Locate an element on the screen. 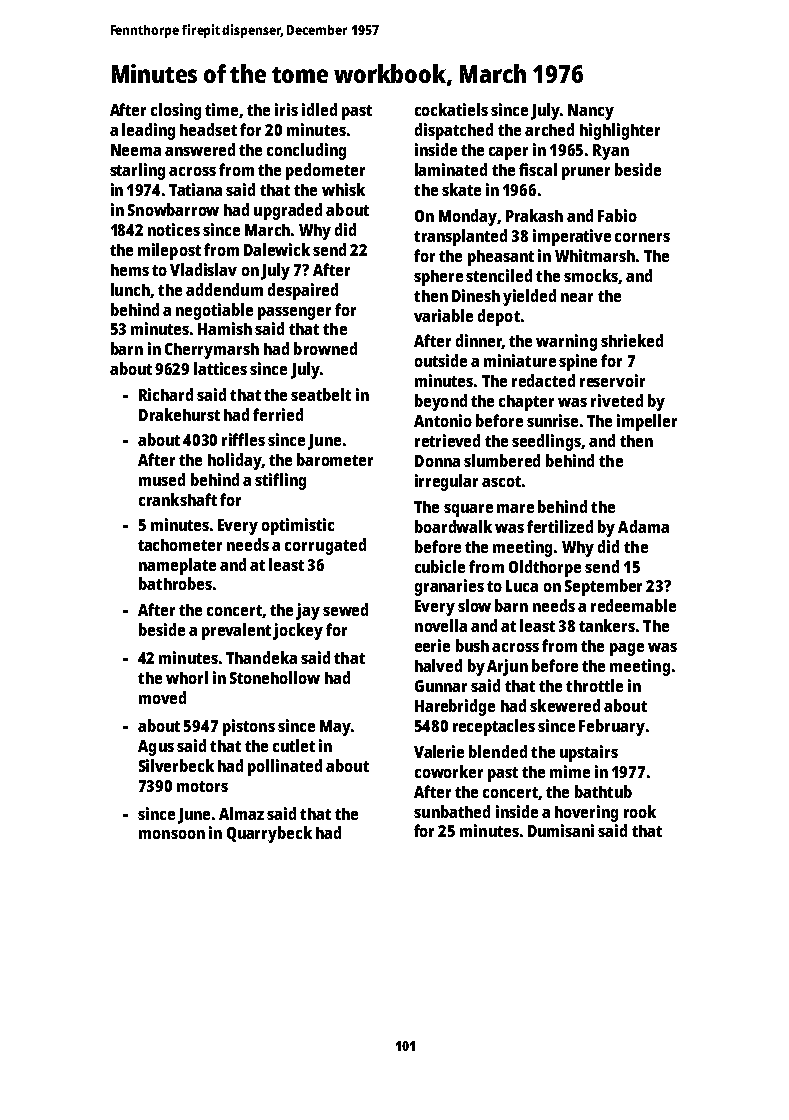 The image size is (789, 1120). outside is located at coordinates (441, 360).
